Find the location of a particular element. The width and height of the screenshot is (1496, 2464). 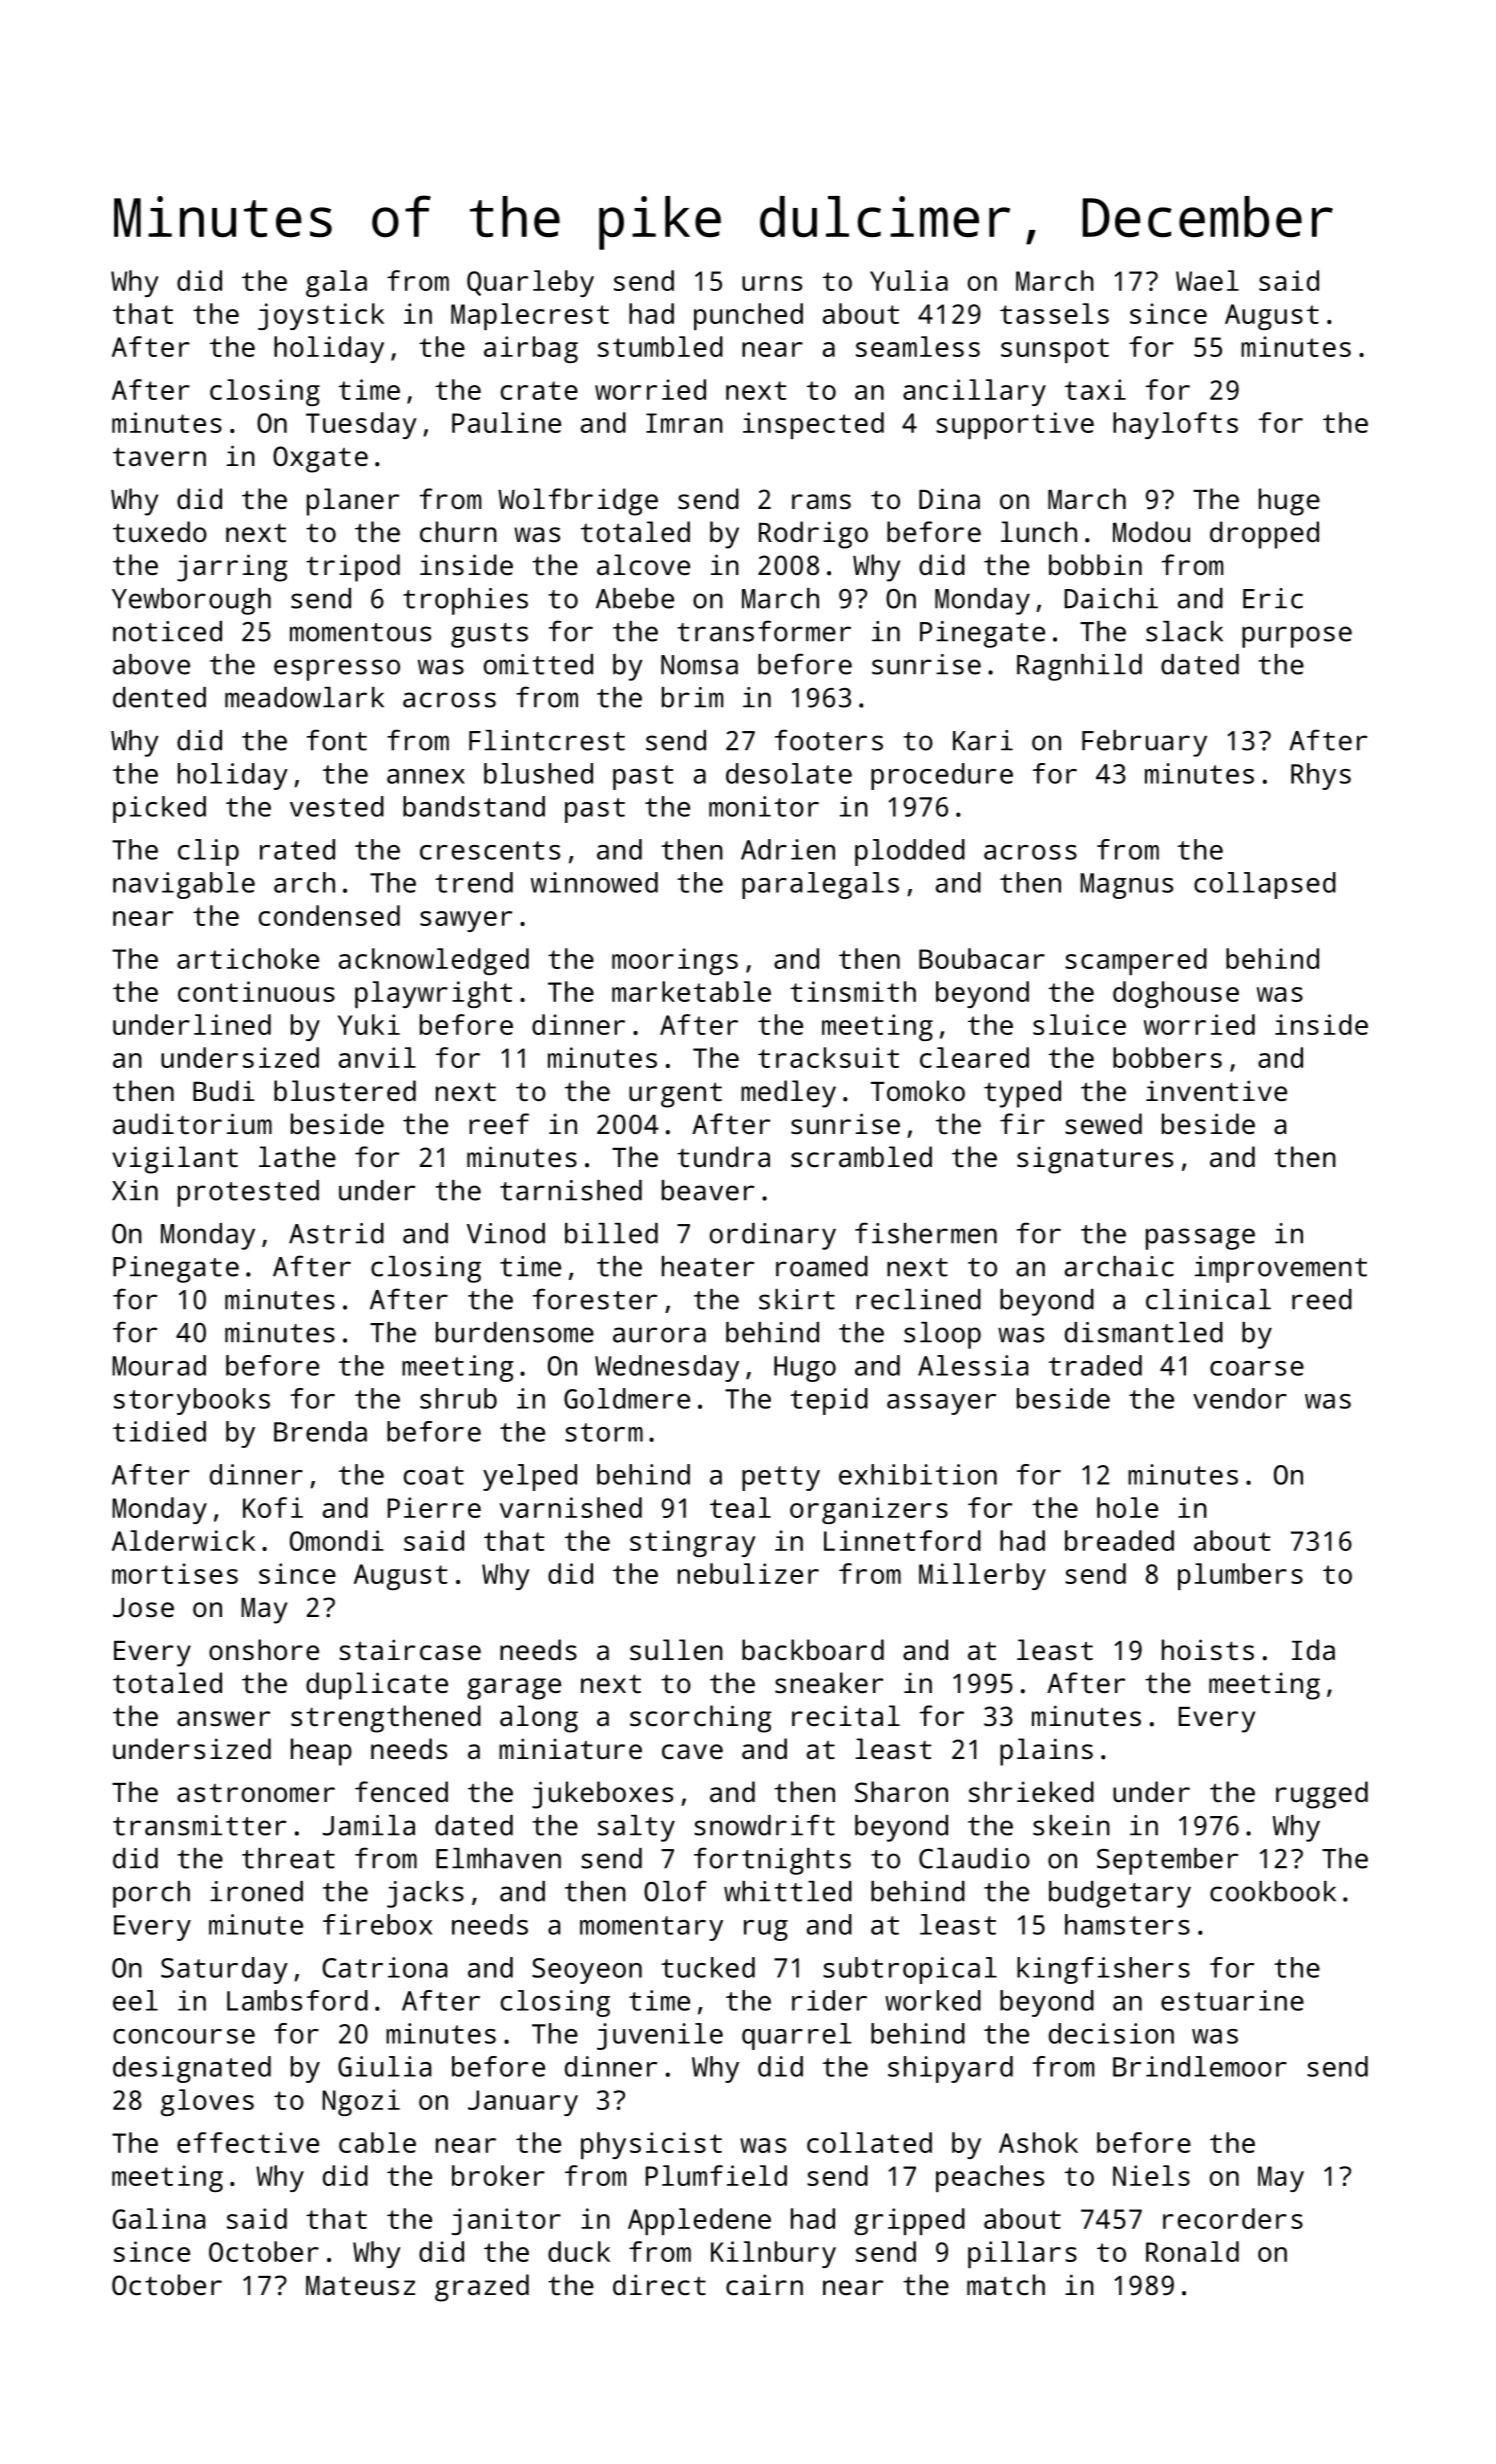

protested is located at coordinates (248, 1193).
